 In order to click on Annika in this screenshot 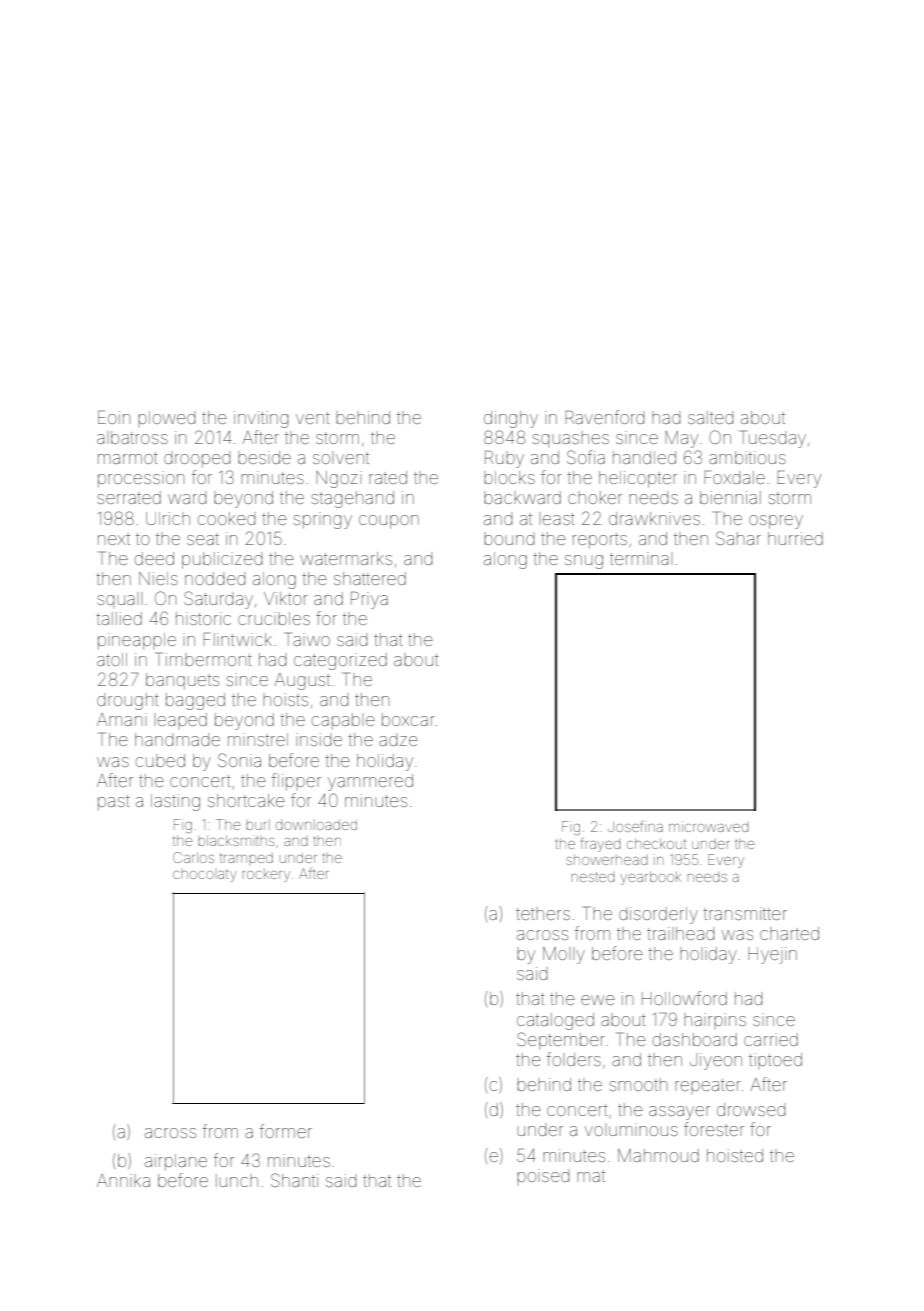, I will do `click(123, 1180)`.
